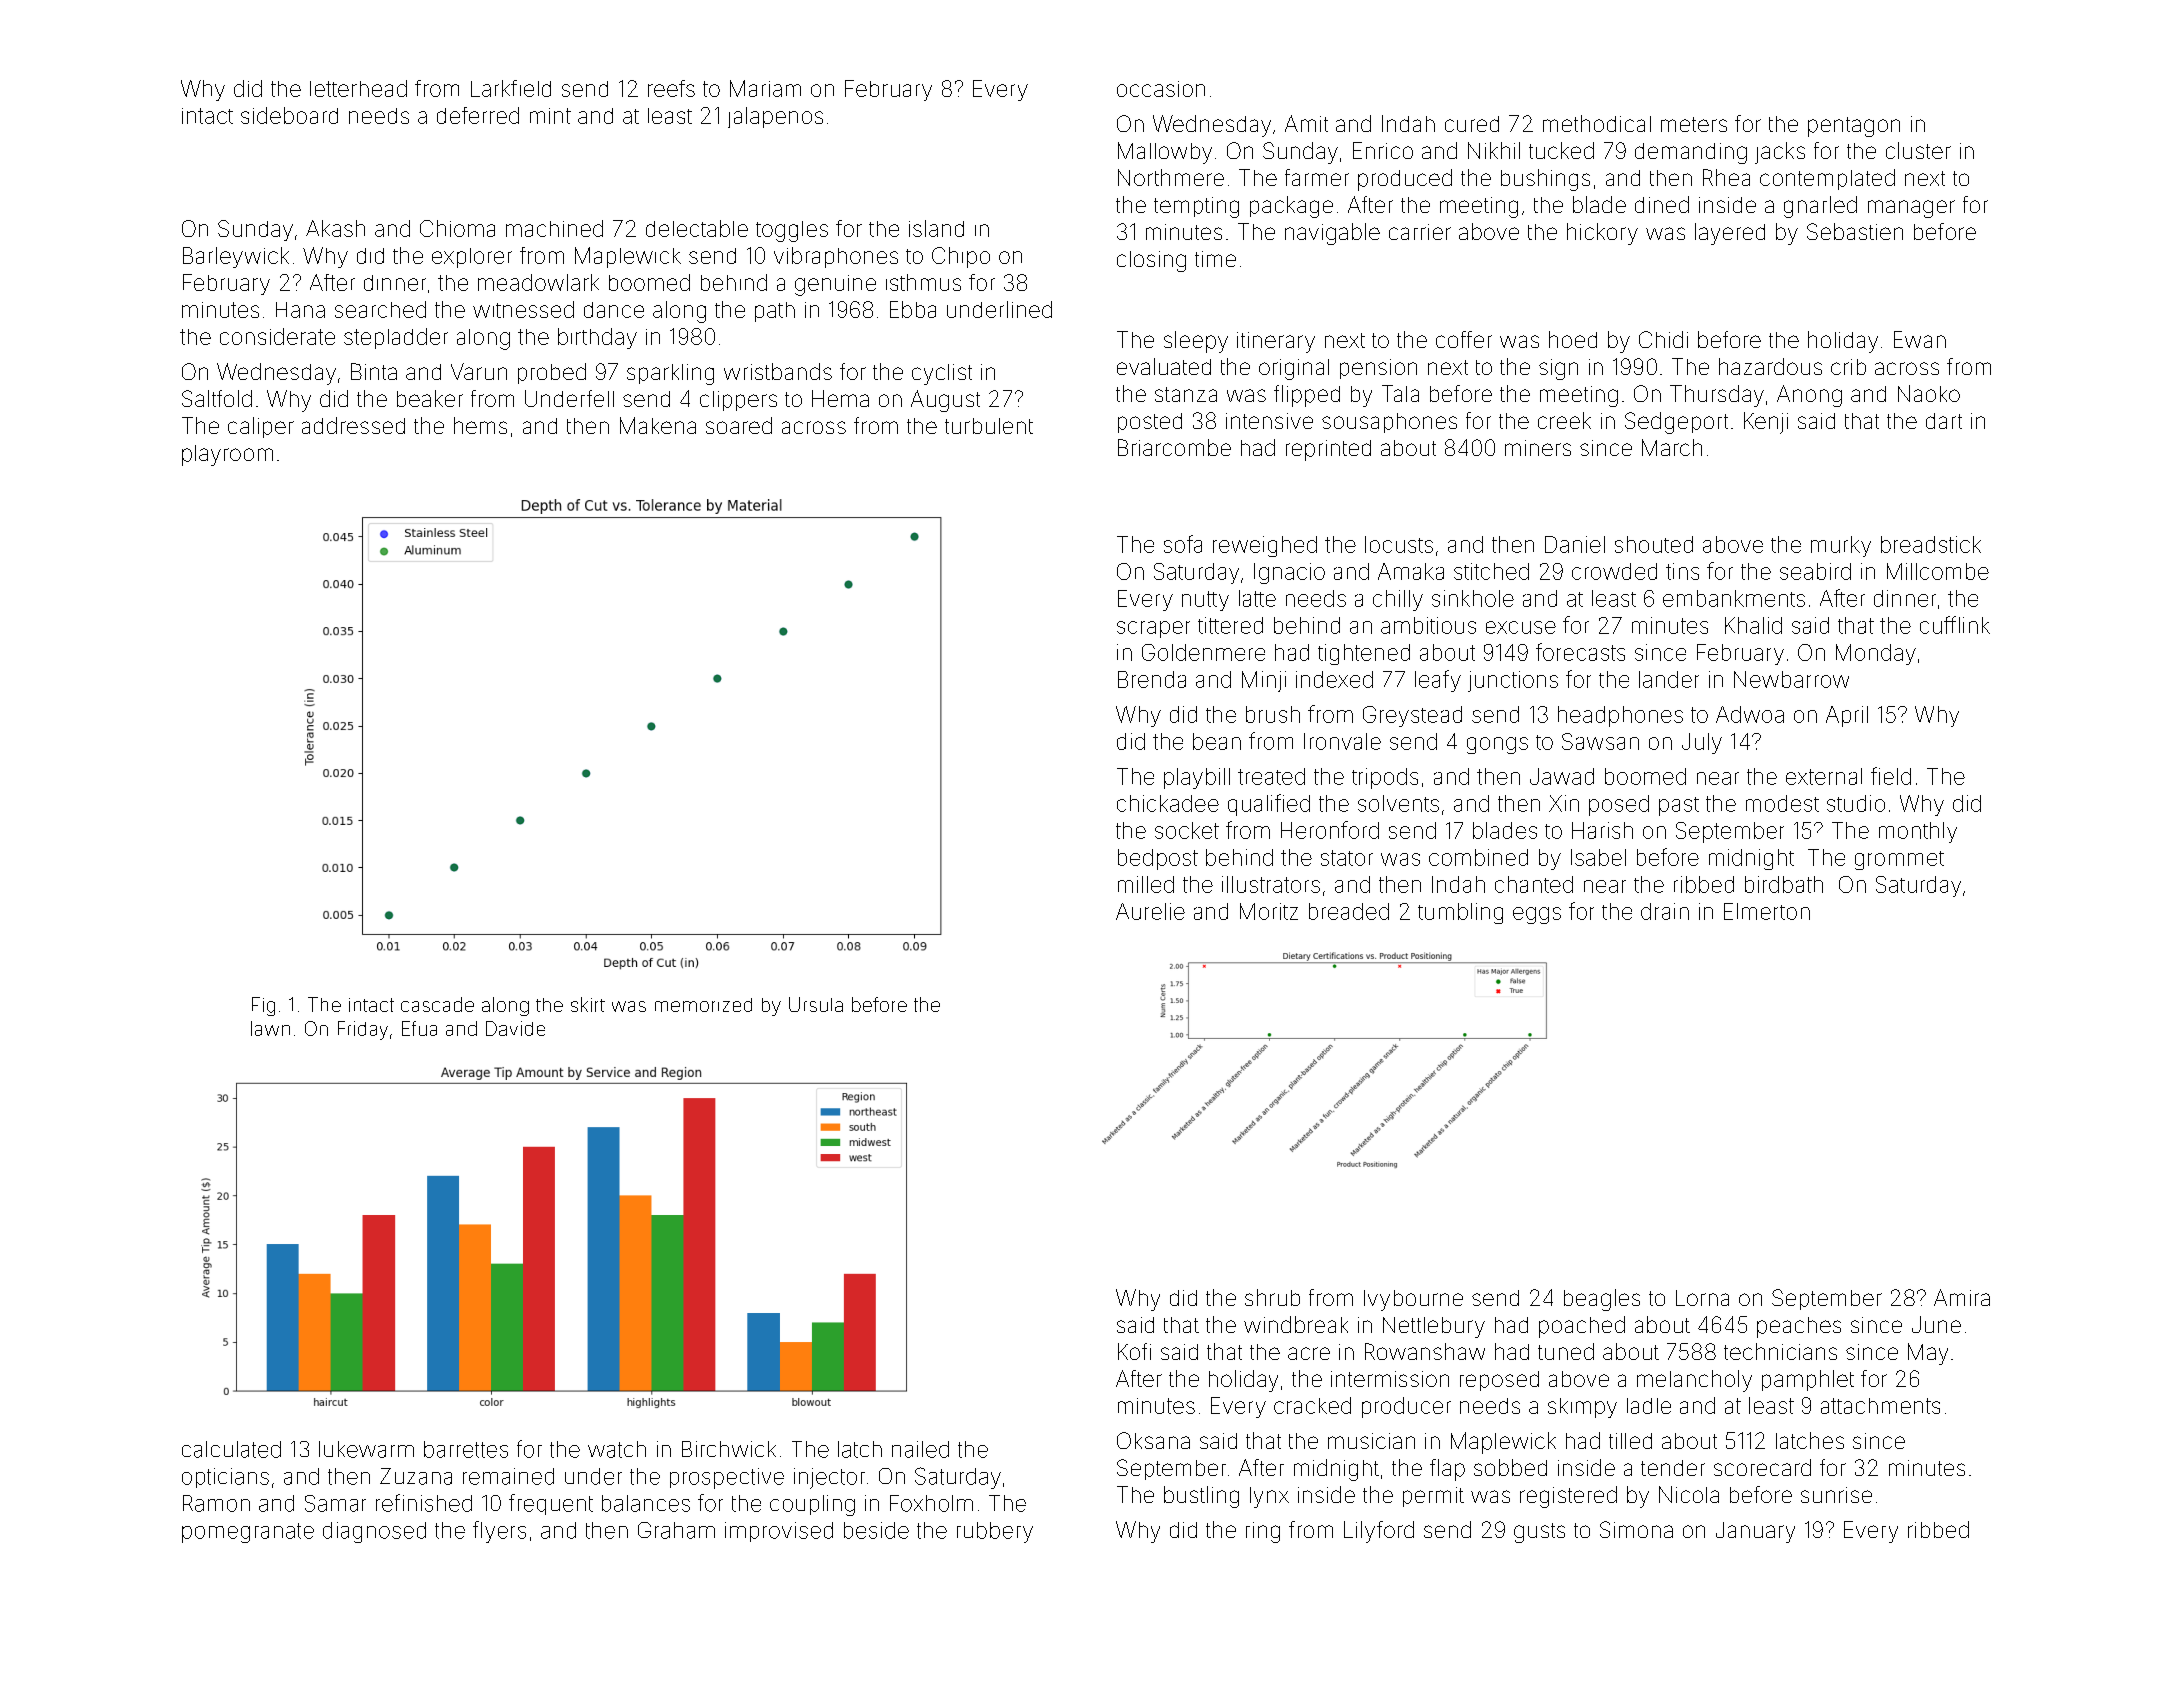  I want to click on breaded, so click(1349, 911).
